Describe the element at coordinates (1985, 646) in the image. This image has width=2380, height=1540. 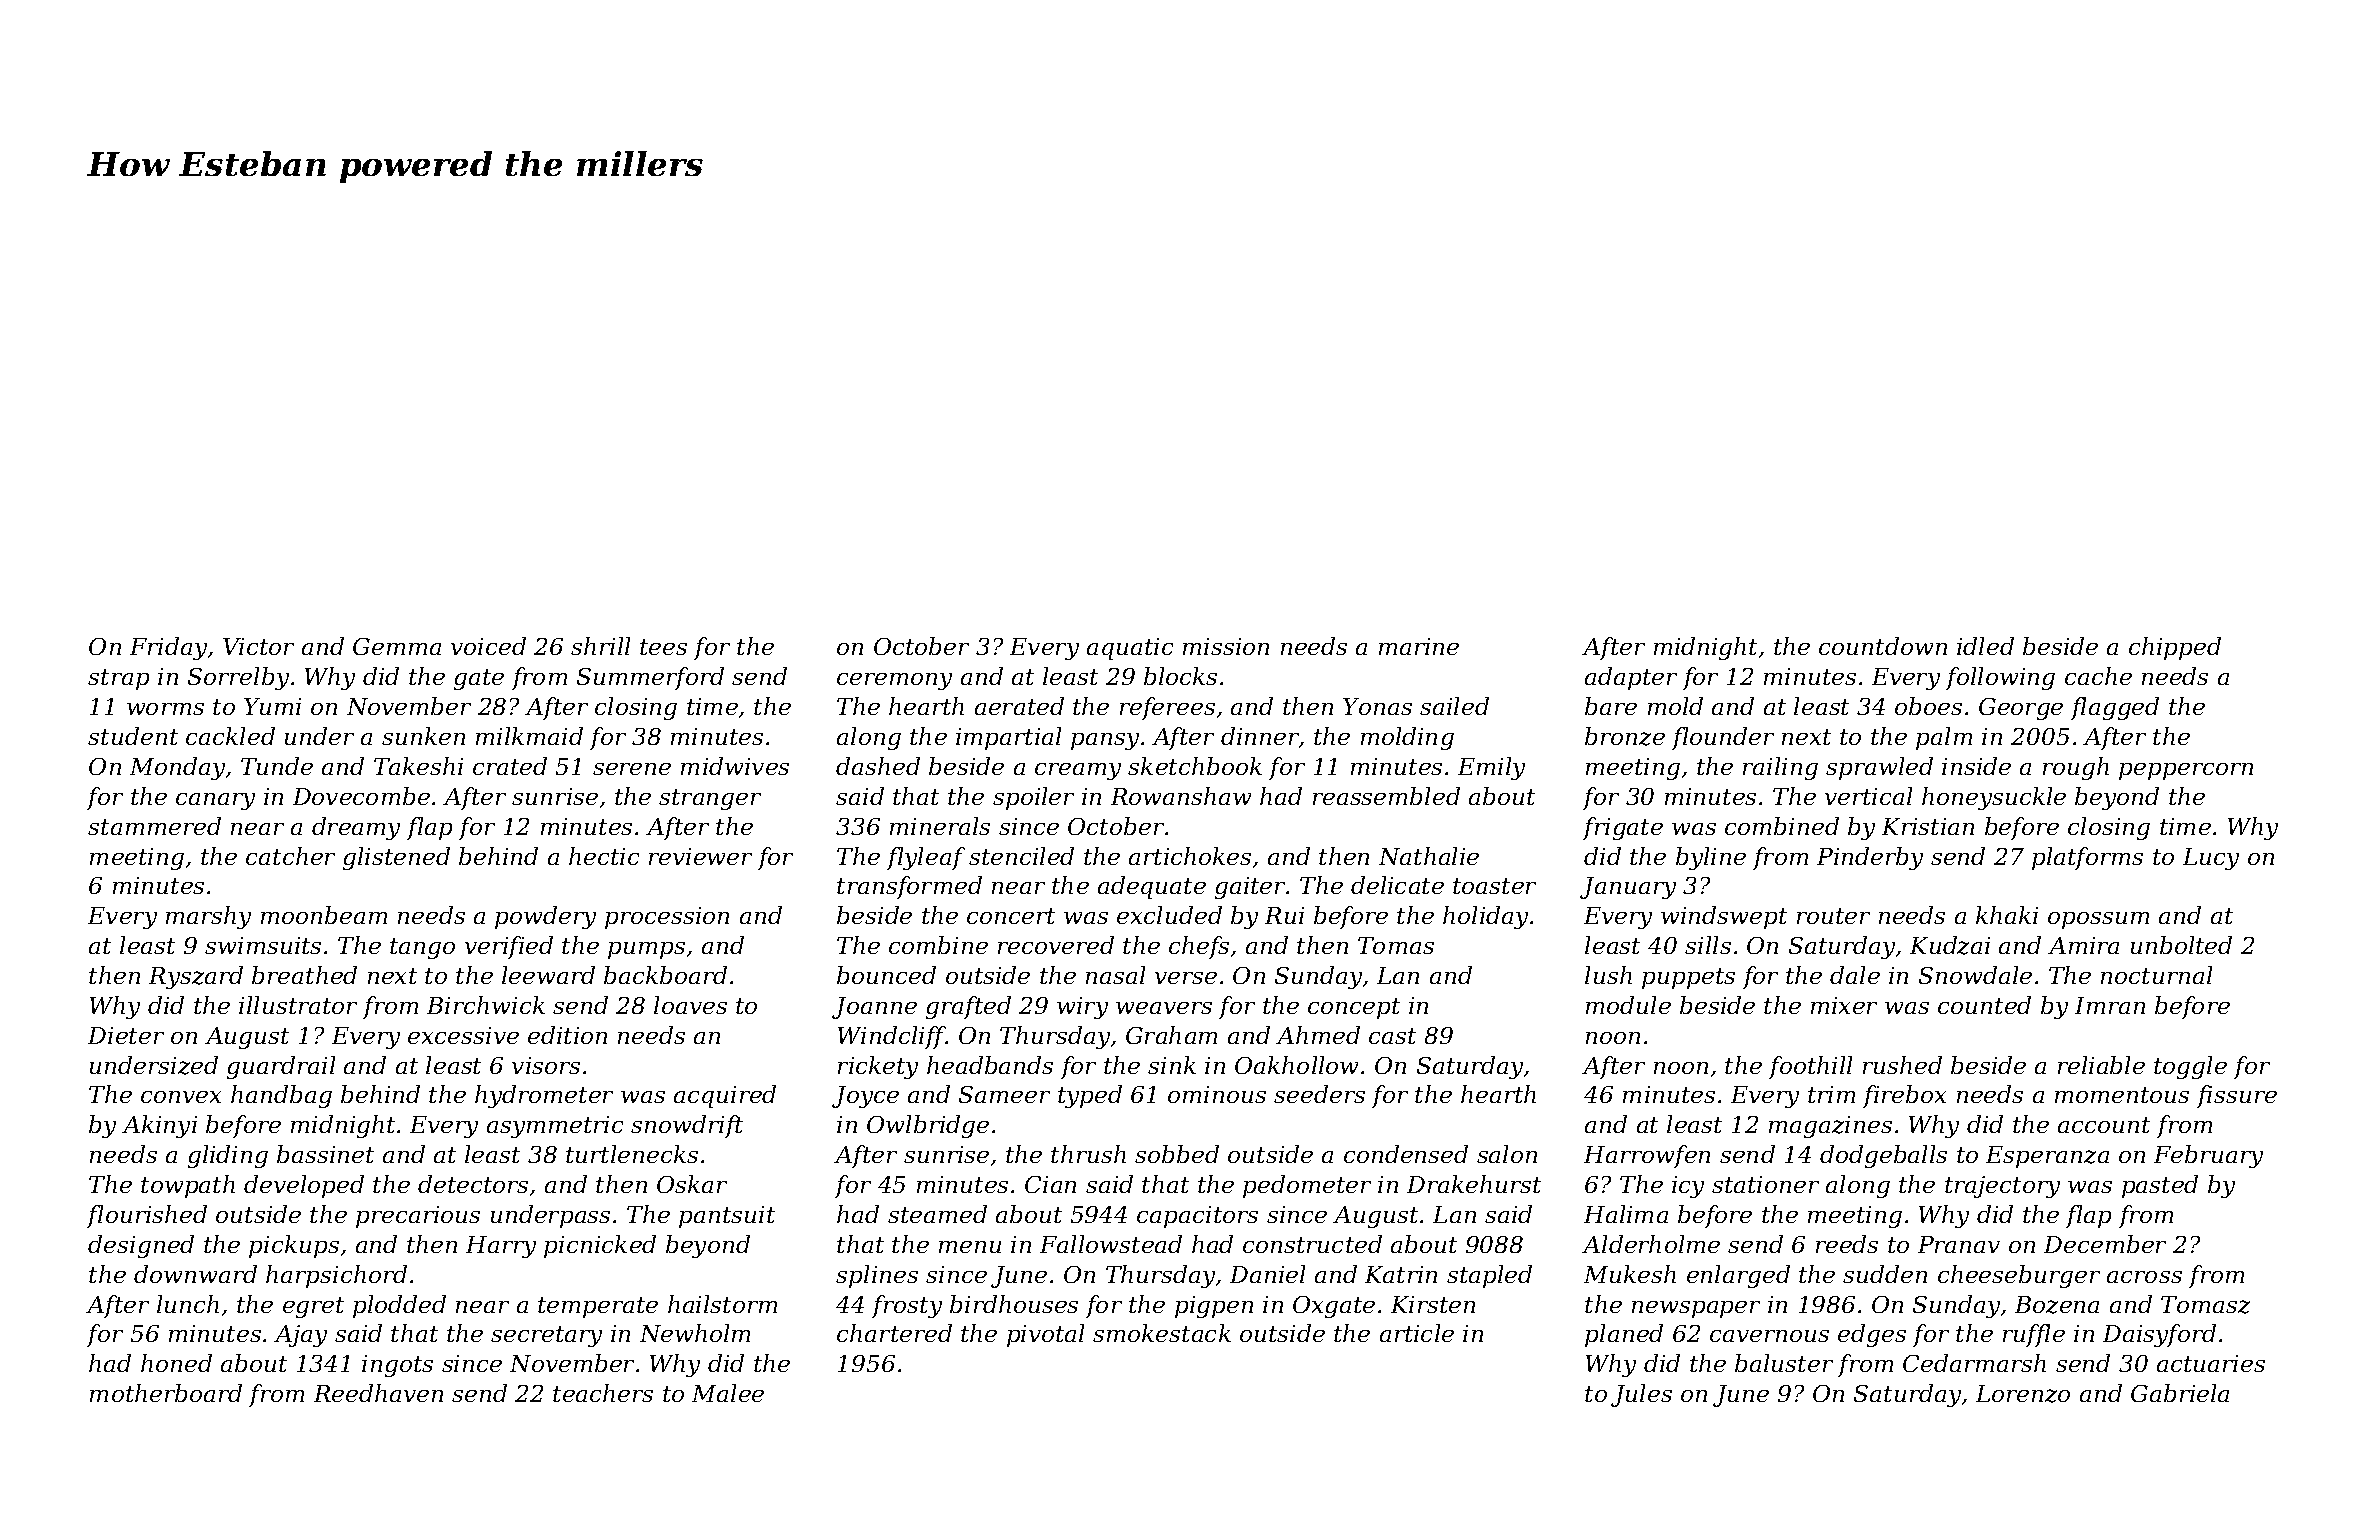
I see `idled` at that location.
